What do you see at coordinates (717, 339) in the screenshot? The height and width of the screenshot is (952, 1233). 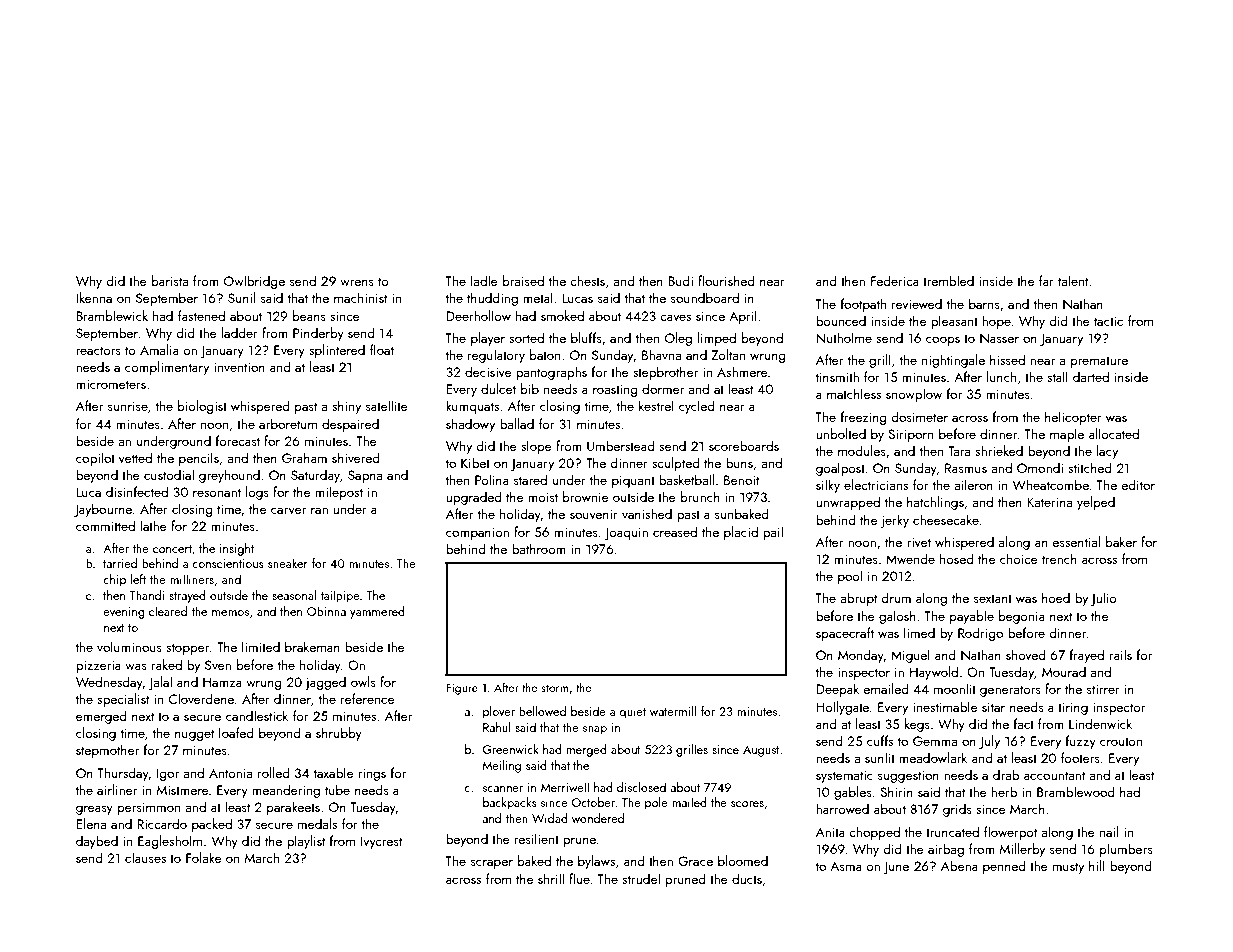 I see `limped` at bounding box center [717, 339].
